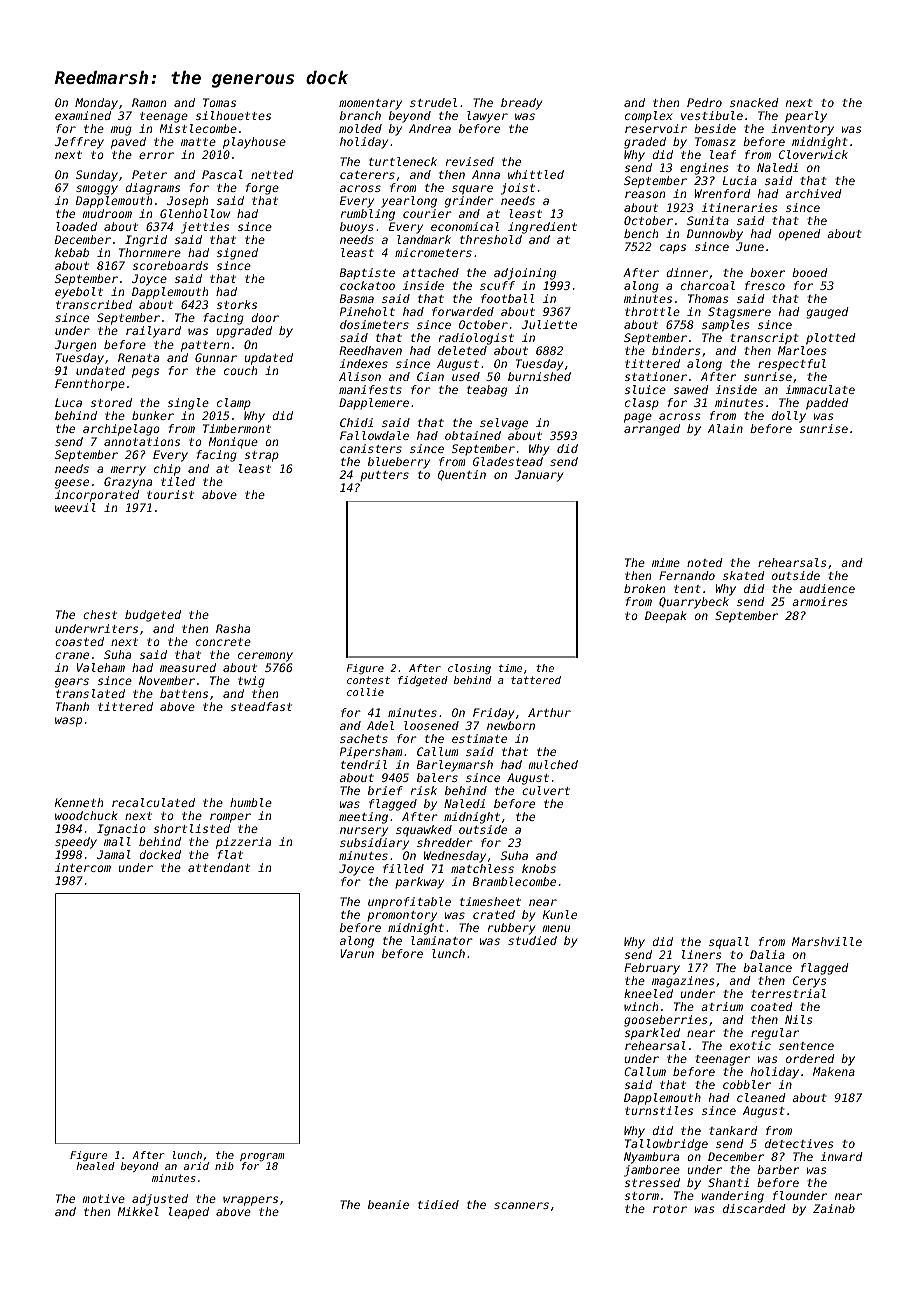  What do you see at coordinates (813, 193) in the document?
I see `archived` at bounding box center [813, 193].
